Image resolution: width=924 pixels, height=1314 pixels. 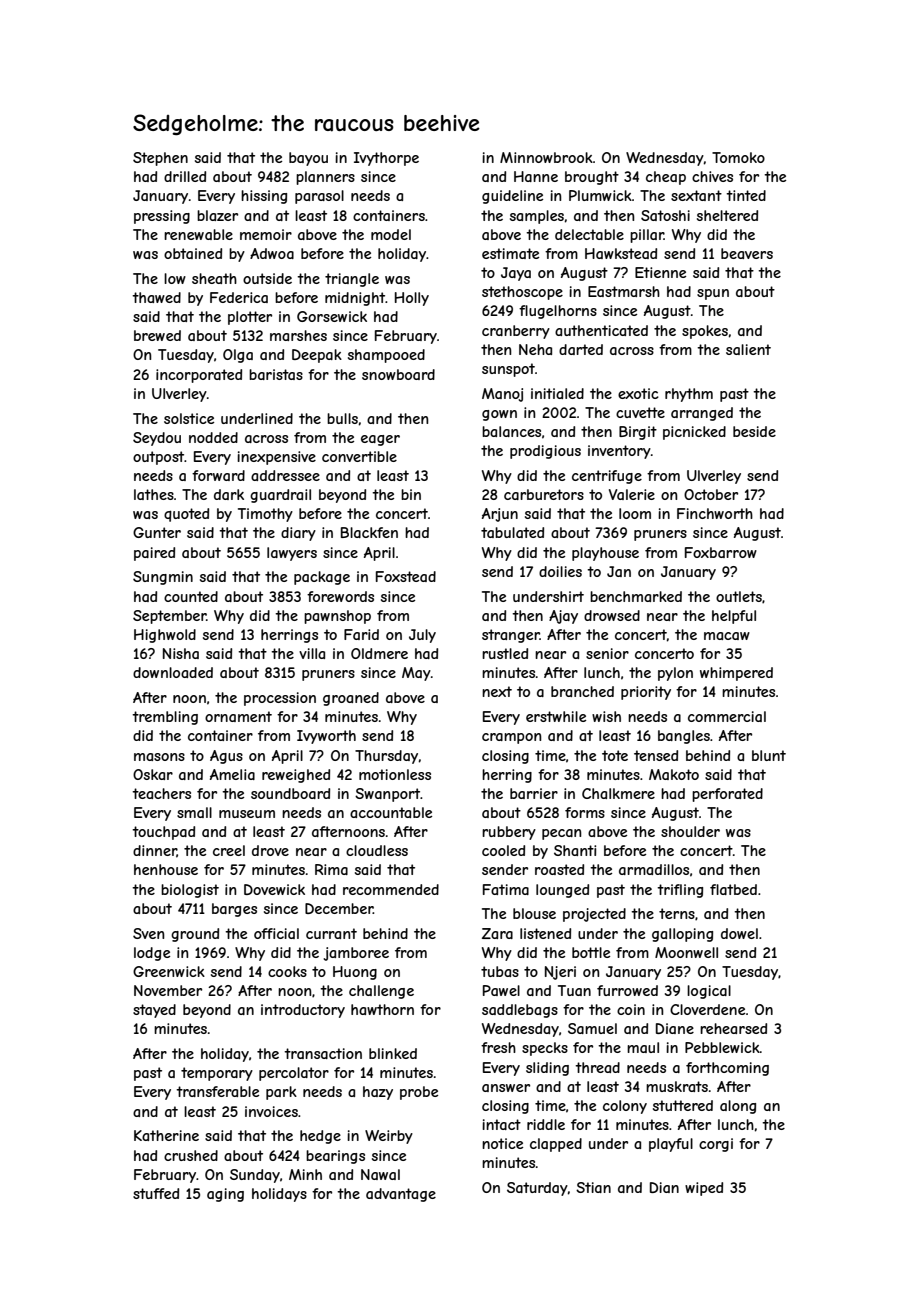 What do you see at coordinates (266, 234) in the screenshot?
I see `memoir` at bounding box center [266, 234].
